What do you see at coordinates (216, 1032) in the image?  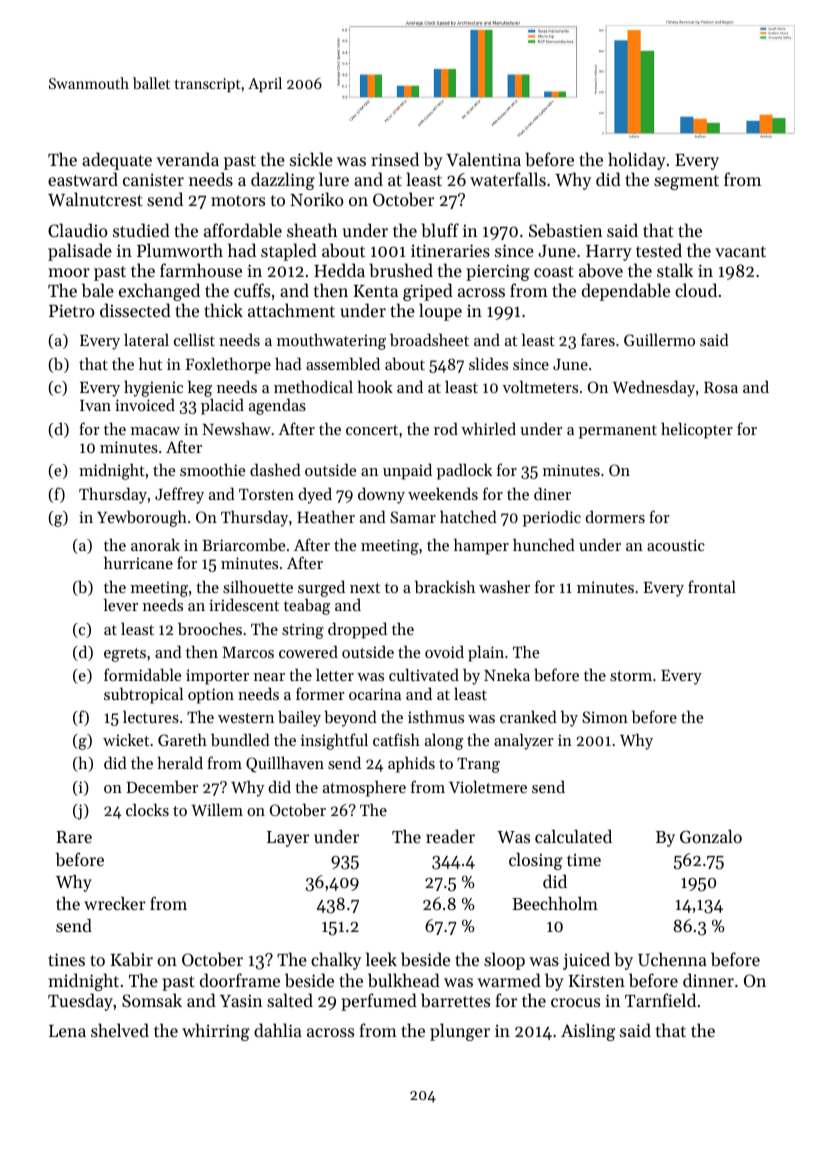 I see `whirring` at bounding box center [216, 1032].
